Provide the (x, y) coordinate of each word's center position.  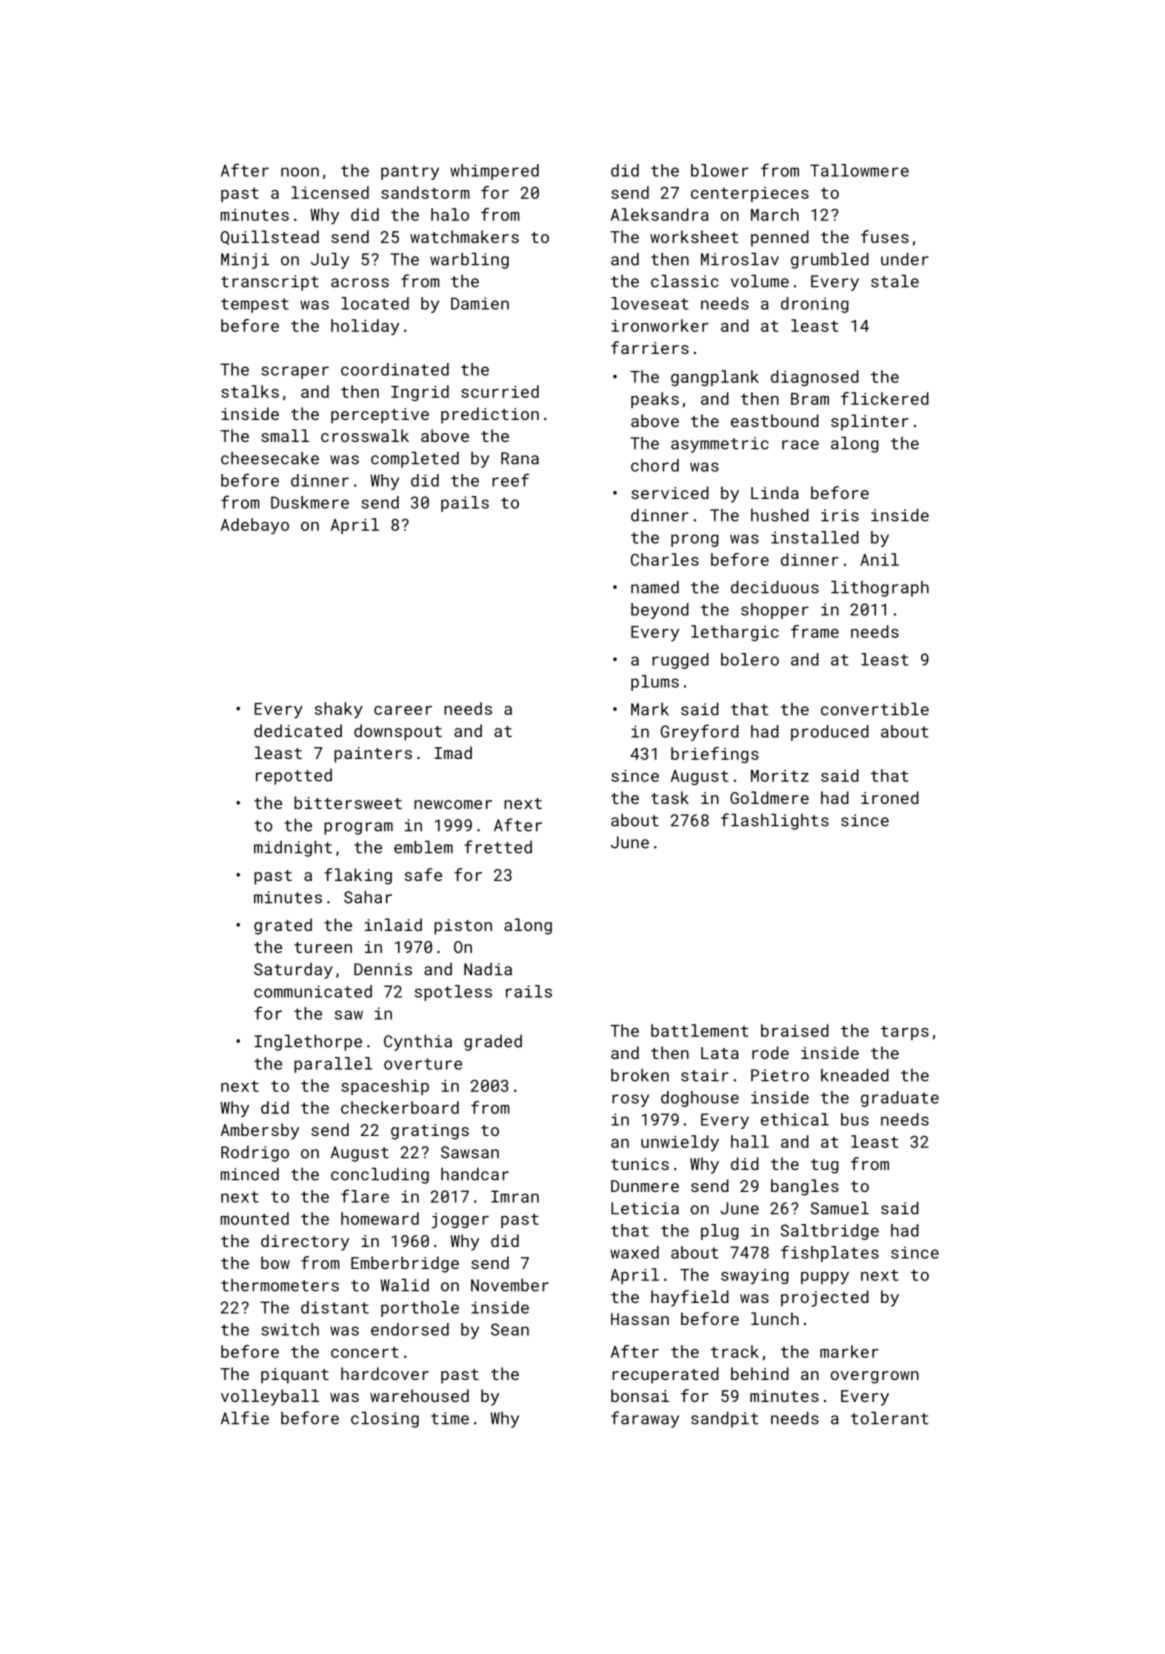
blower (720, 170)
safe (423, 874)
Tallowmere (859, 170)
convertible (875, 709)
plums (655, 683)
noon (300, 172)
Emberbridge (405, 1264)
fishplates (830, 1253)
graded (493, 1043)
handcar (475, 1174)
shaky (339, 710)
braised (795, 1030)
